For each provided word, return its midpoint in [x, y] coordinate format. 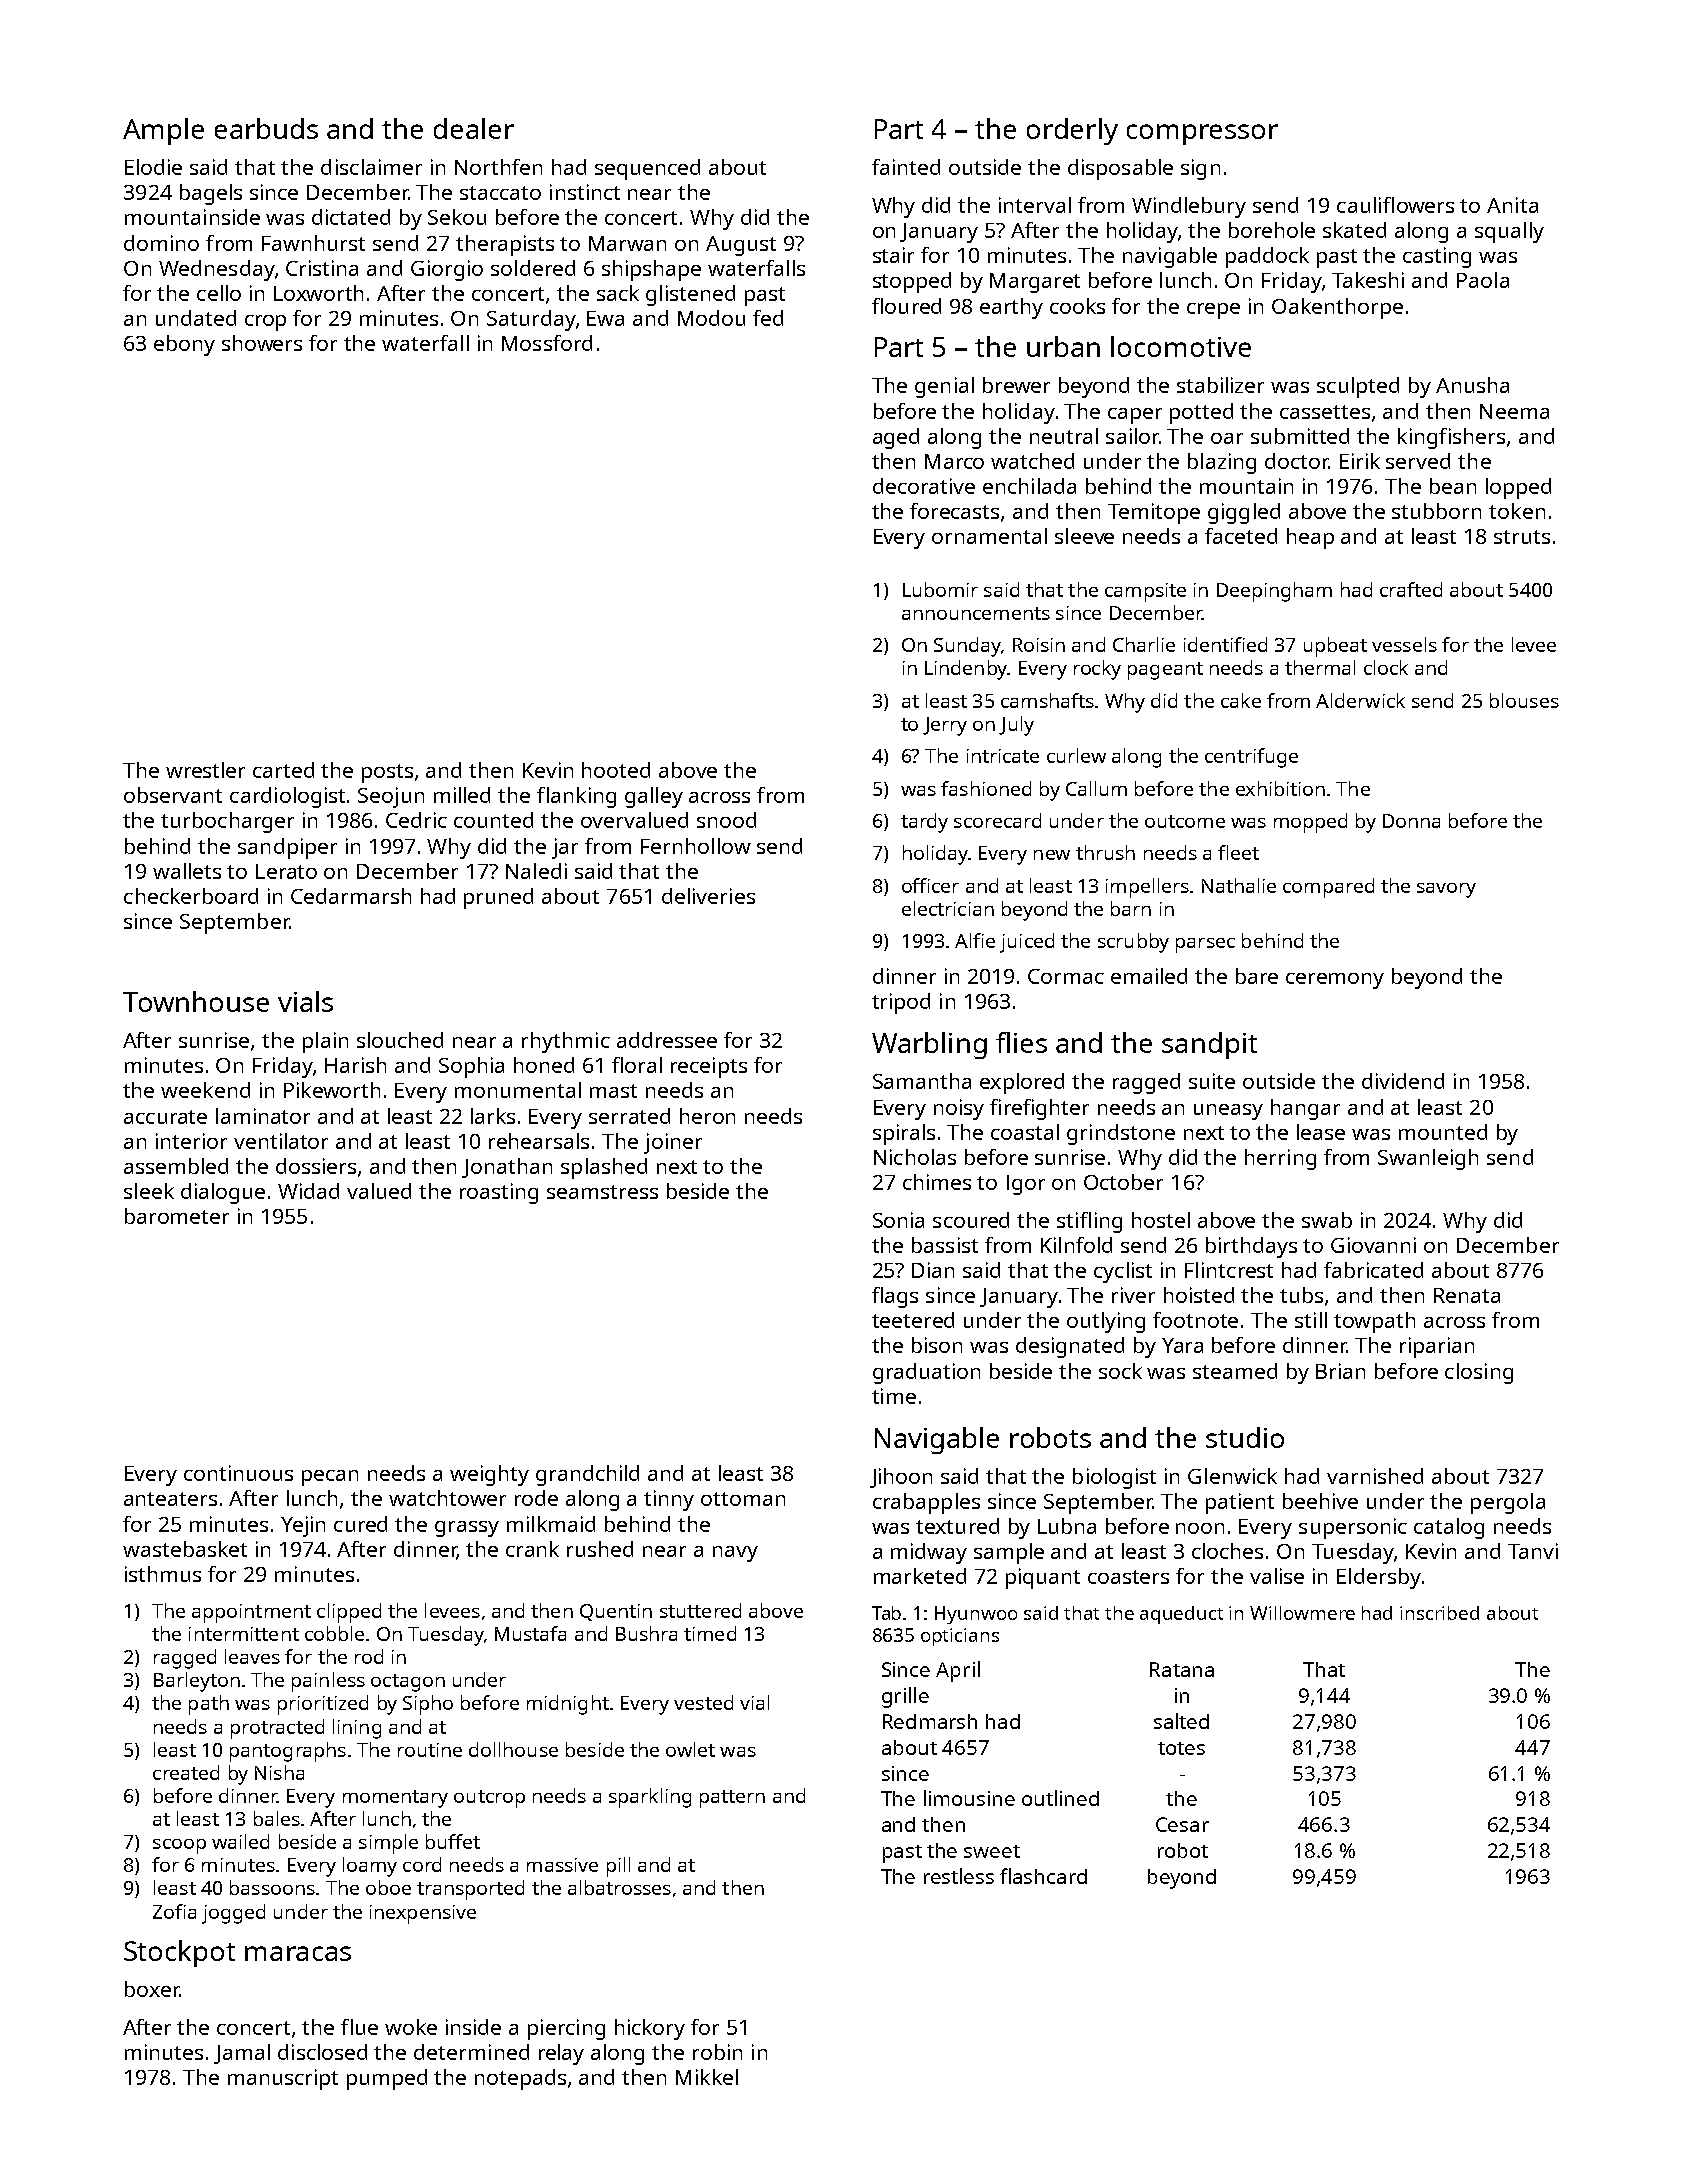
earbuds [266, 128]
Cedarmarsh [351, 896]
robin [717, 2052]
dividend [1403, 1081]
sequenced [647, 169]
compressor [1202, 134]
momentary [395, 1799]
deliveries [708, 896]
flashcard [1043, 1876]
